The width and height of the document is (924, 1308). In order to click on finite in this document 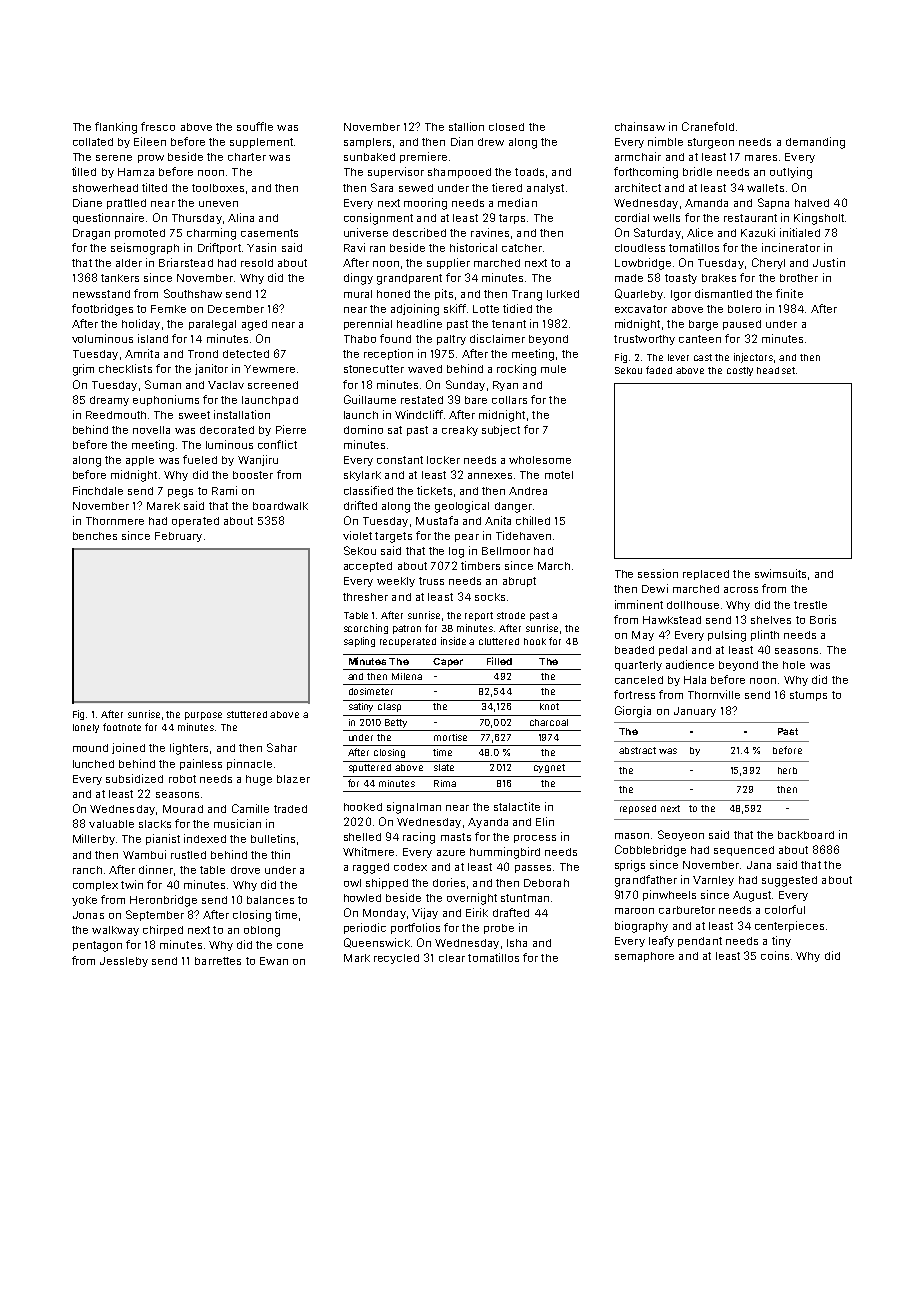, I will do `click(789, 293)`.
